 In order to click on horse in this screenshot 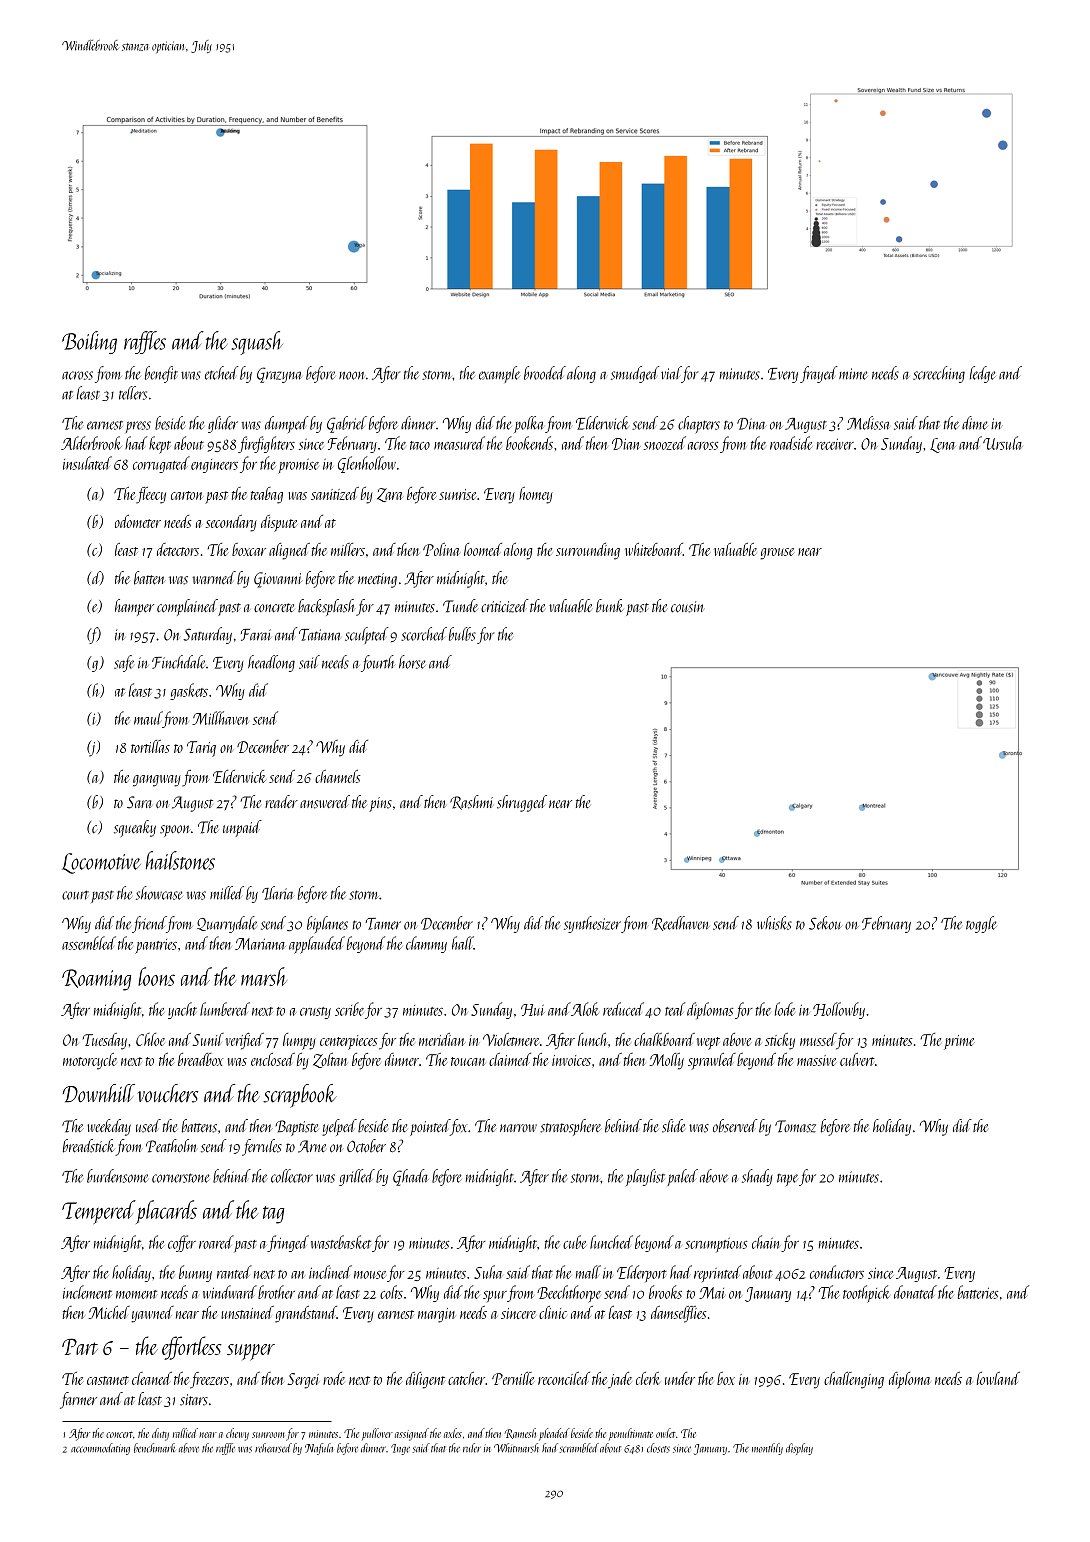, I will do `click(412, 662)`.
